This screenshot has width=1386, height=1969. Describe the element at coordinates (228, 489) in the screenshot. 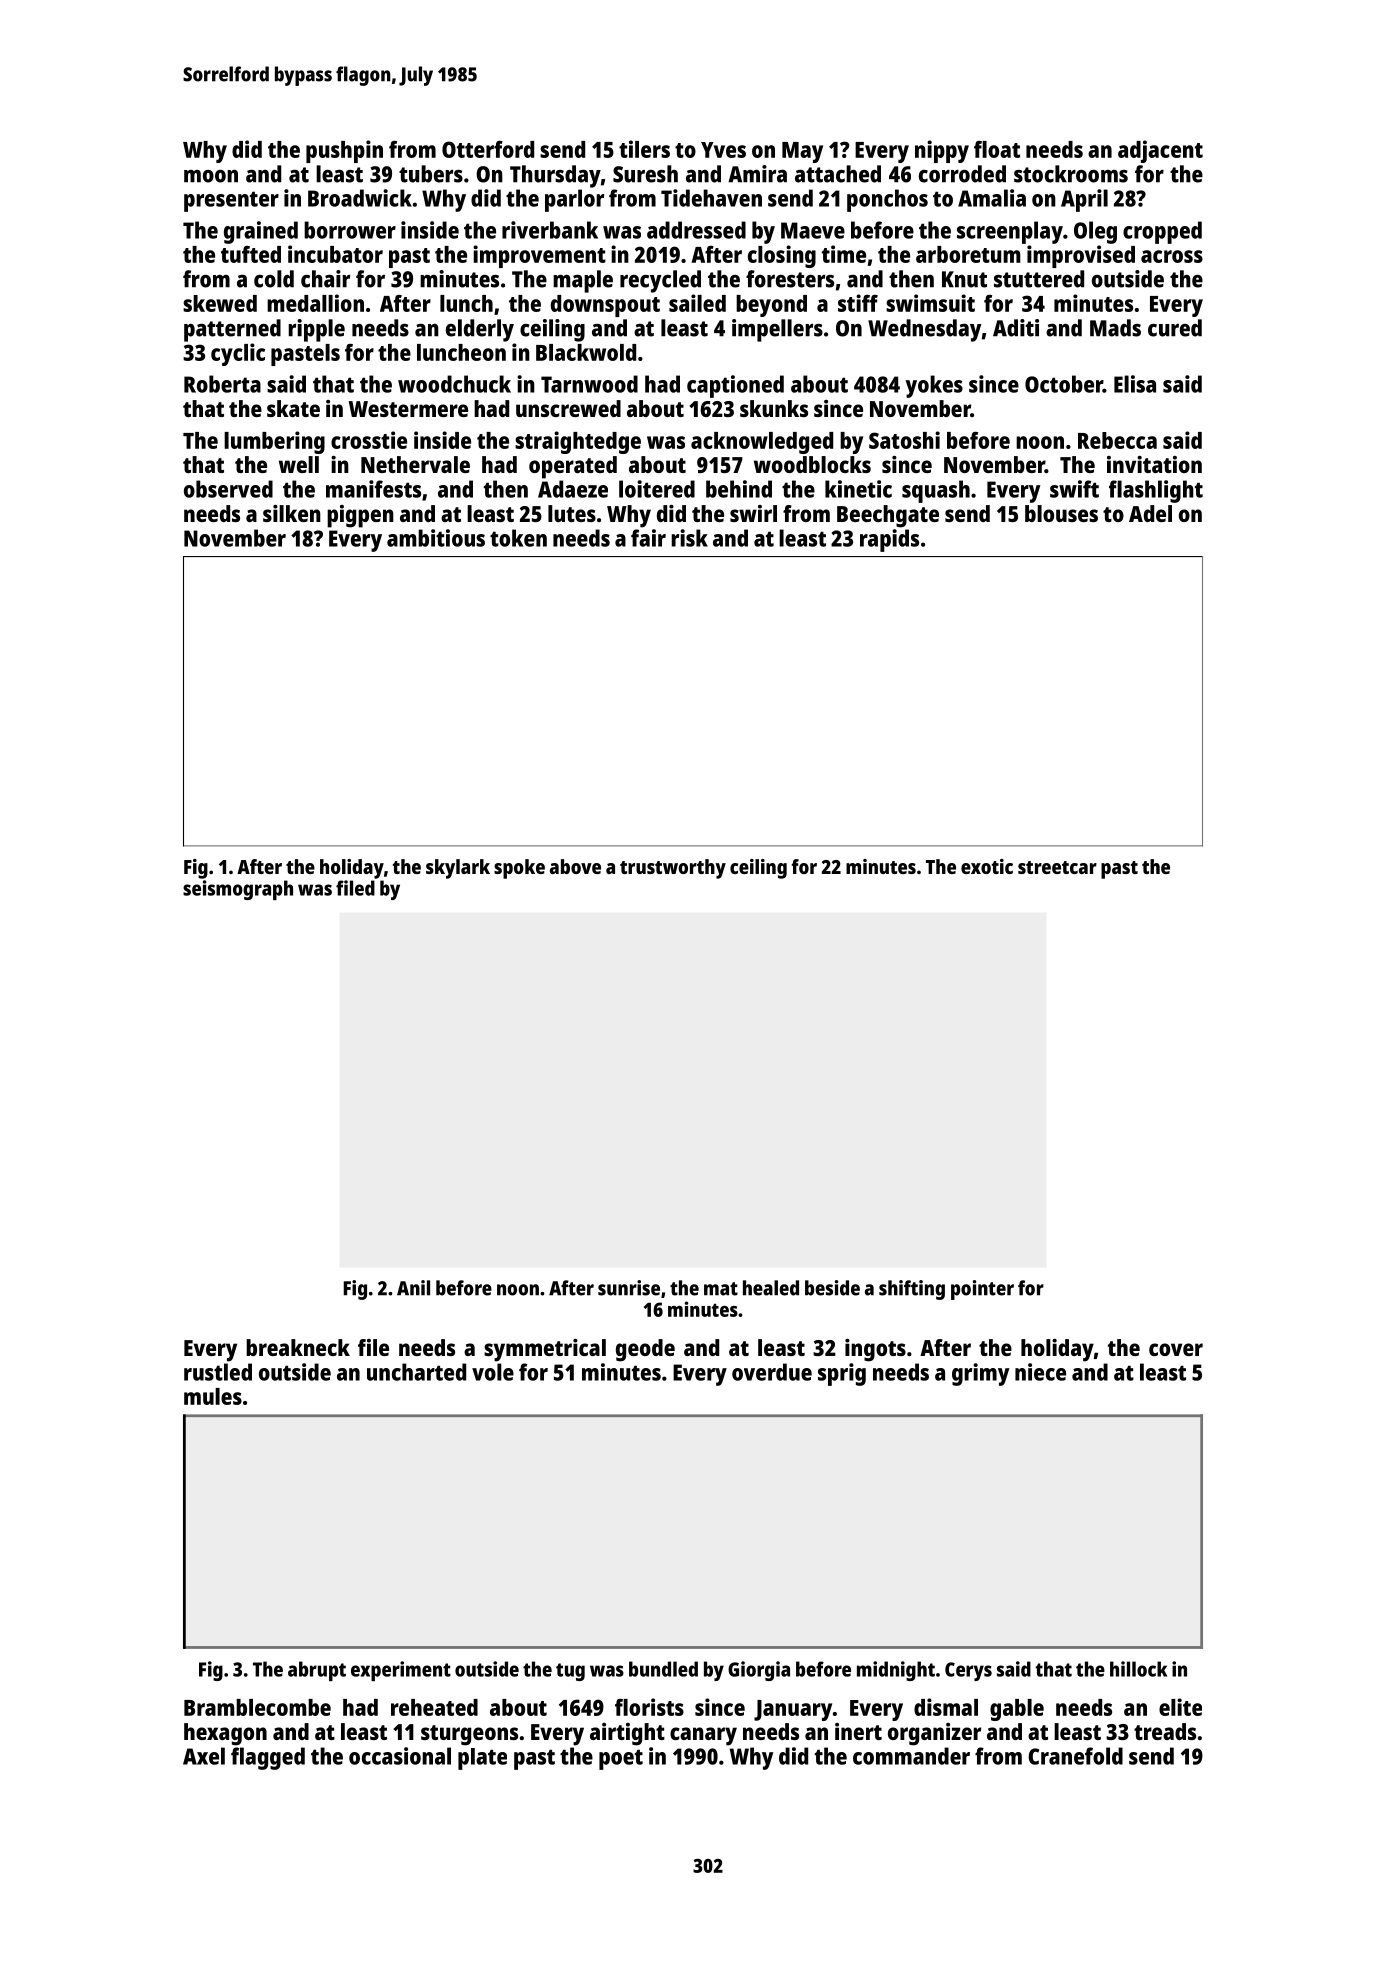

I see `observed` at that location.
